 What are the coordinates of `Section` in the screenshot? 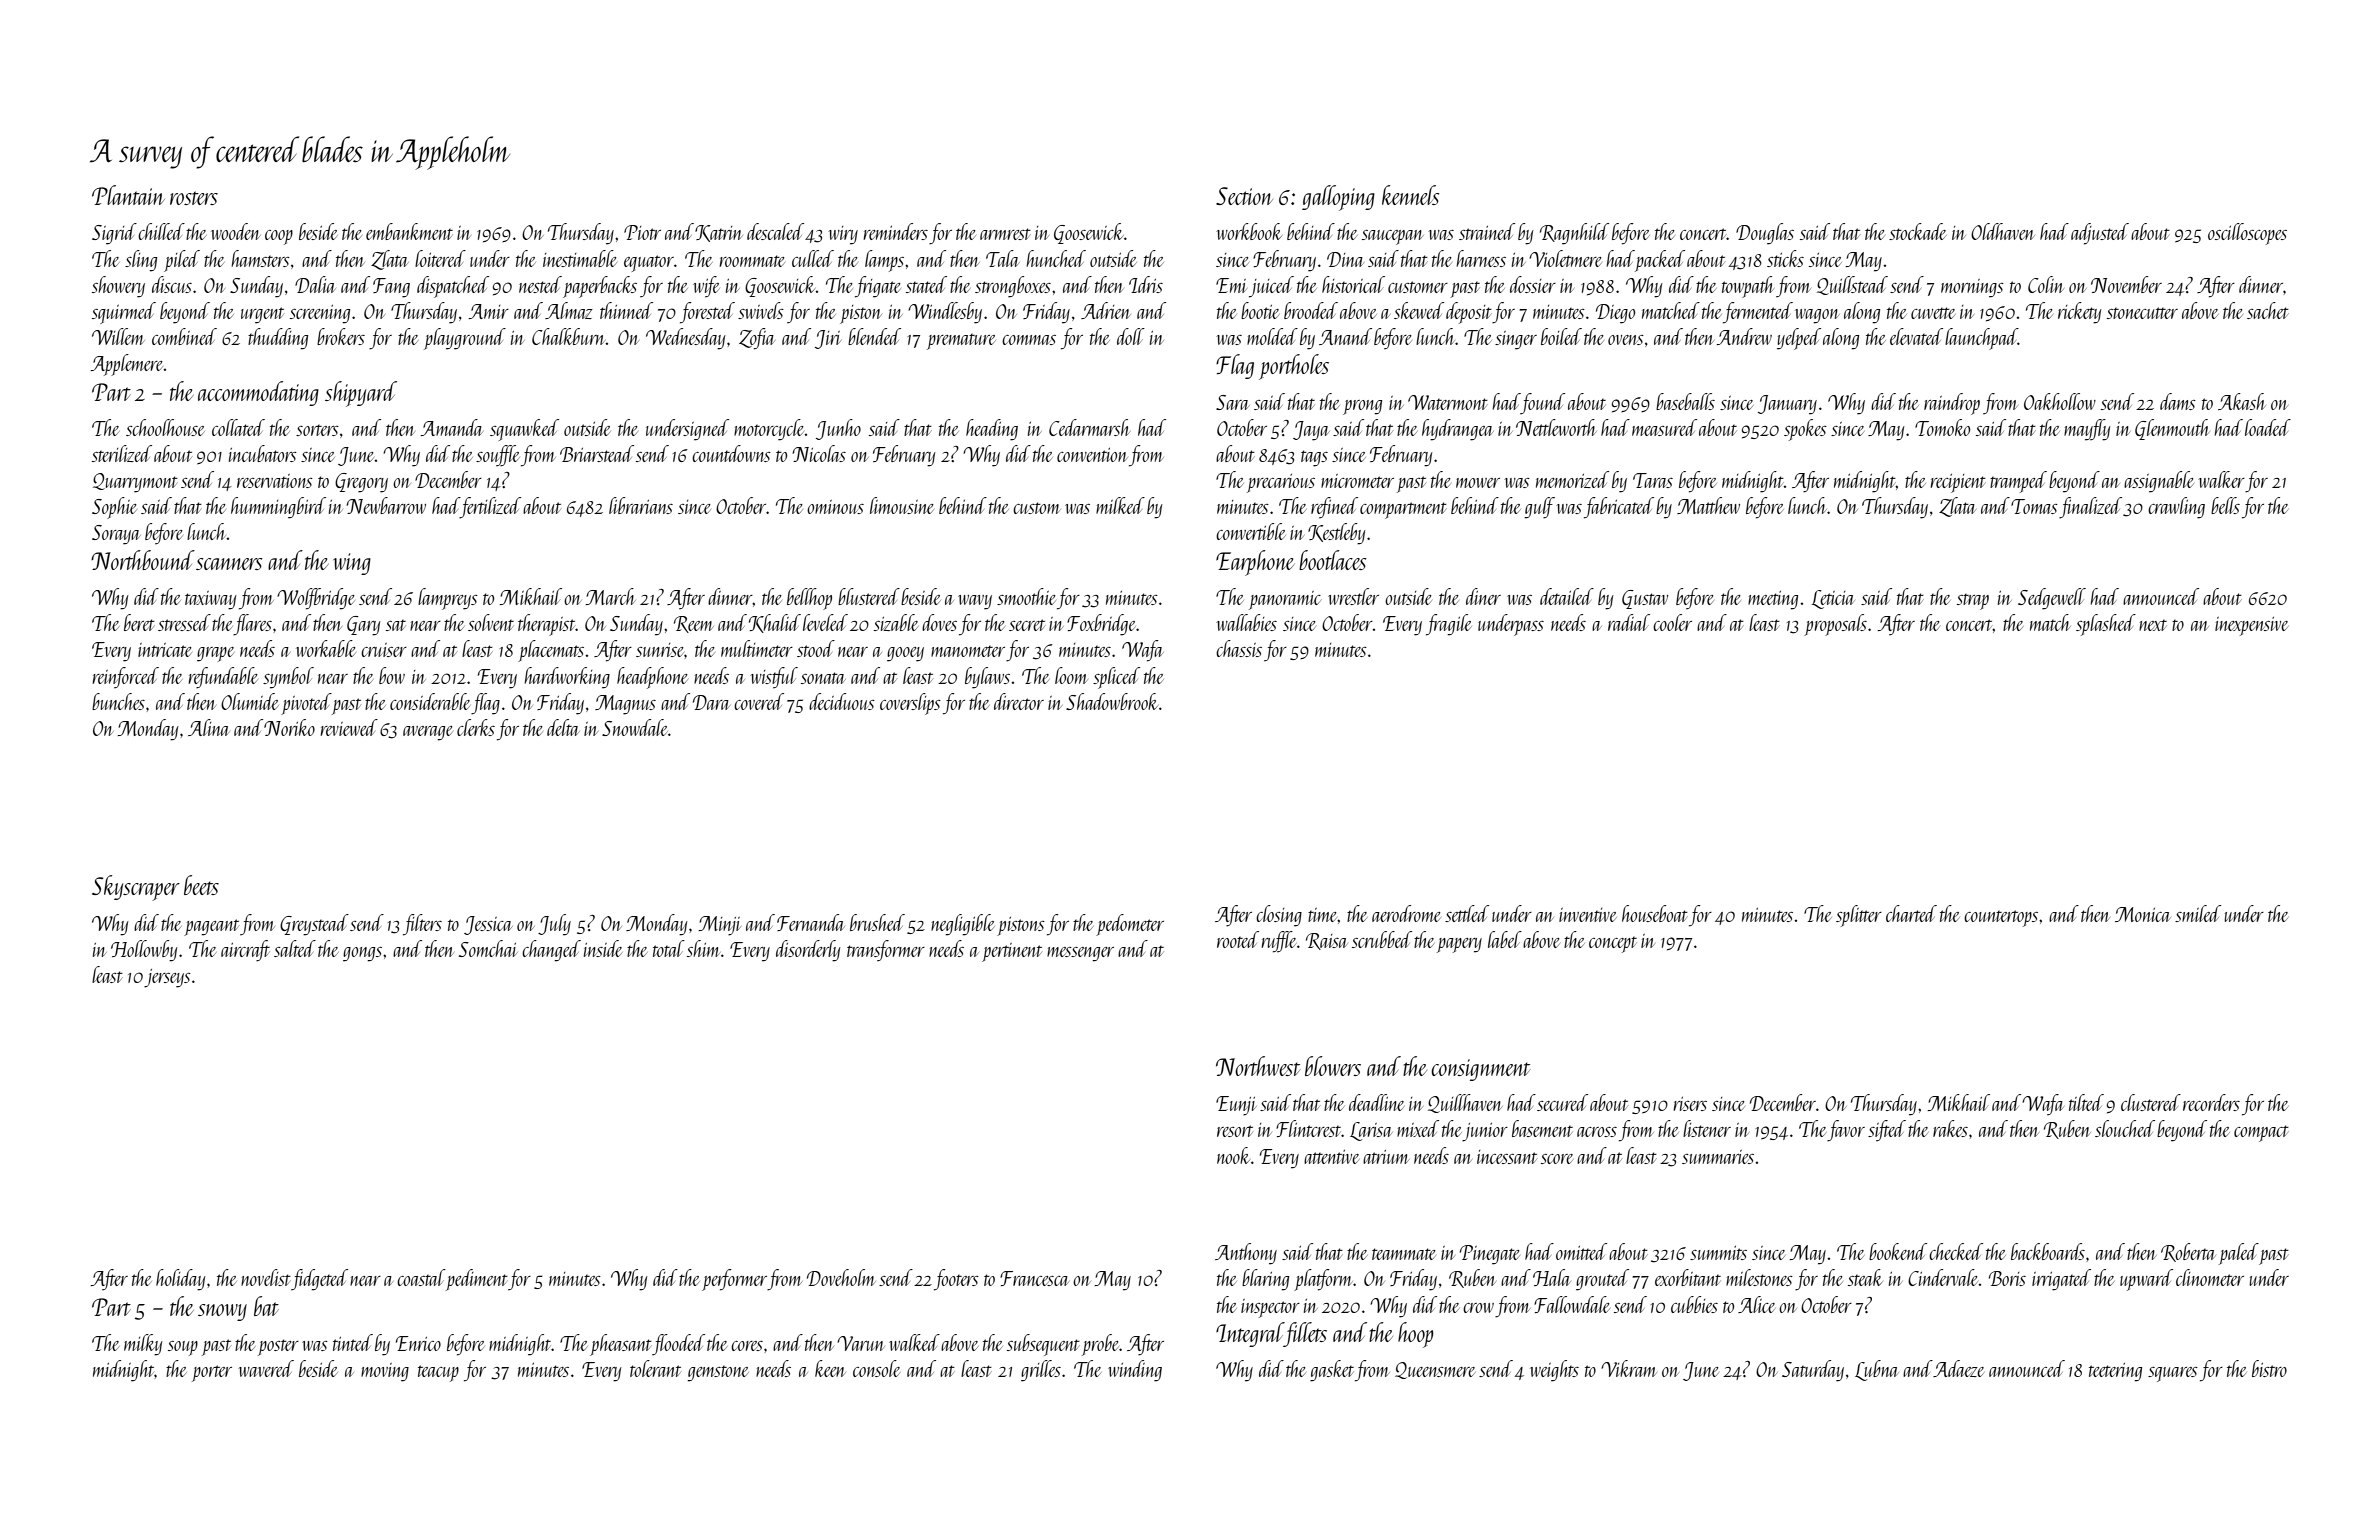 It's located at (1244, 196).
